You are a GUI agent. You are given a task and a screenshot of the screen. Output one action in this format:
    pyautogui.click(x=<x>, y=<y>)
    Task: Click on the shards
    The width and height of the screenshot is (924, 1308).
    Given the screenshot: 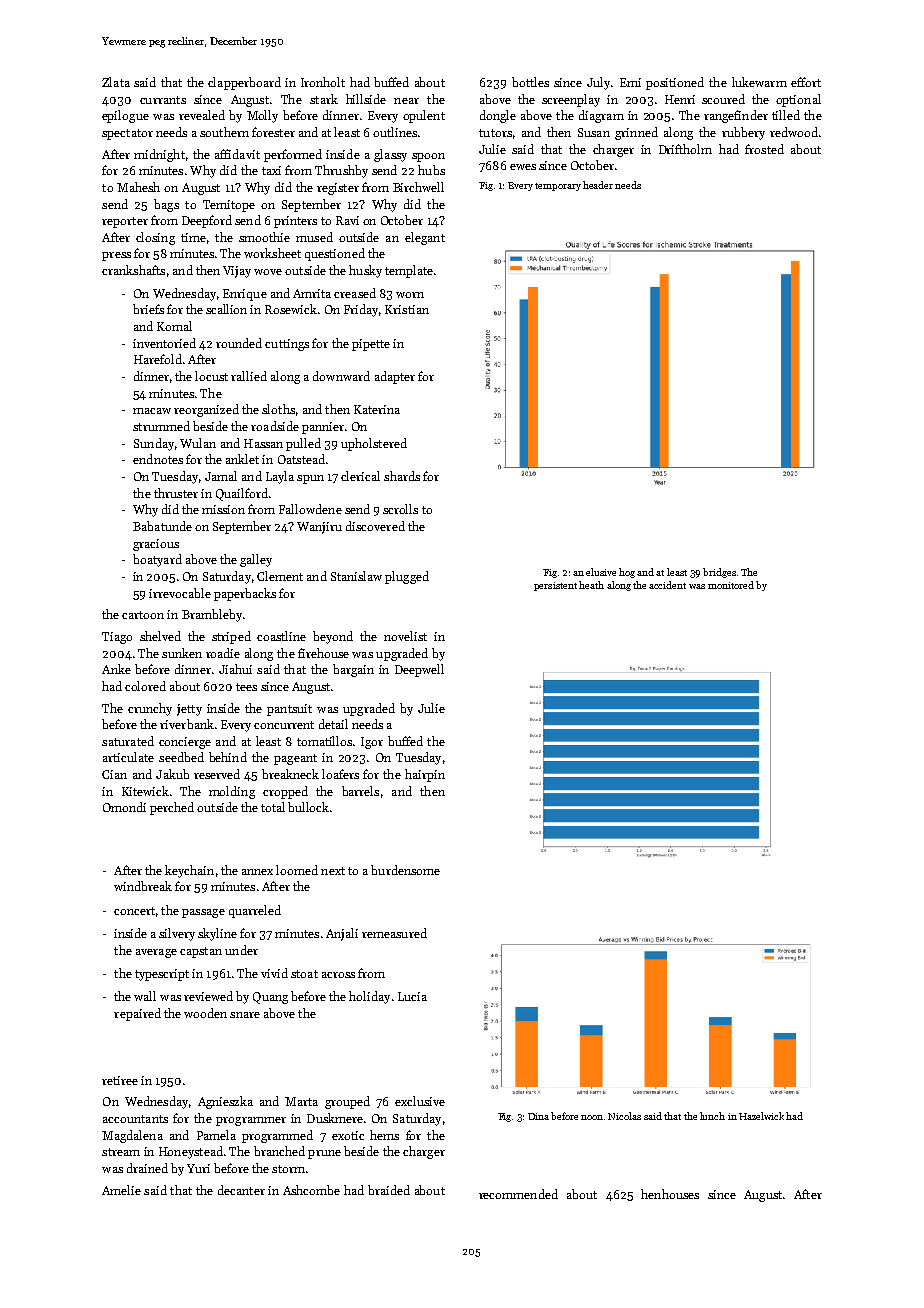 What is the action you would take?
    pyautogui.click(x=402, y=476)
